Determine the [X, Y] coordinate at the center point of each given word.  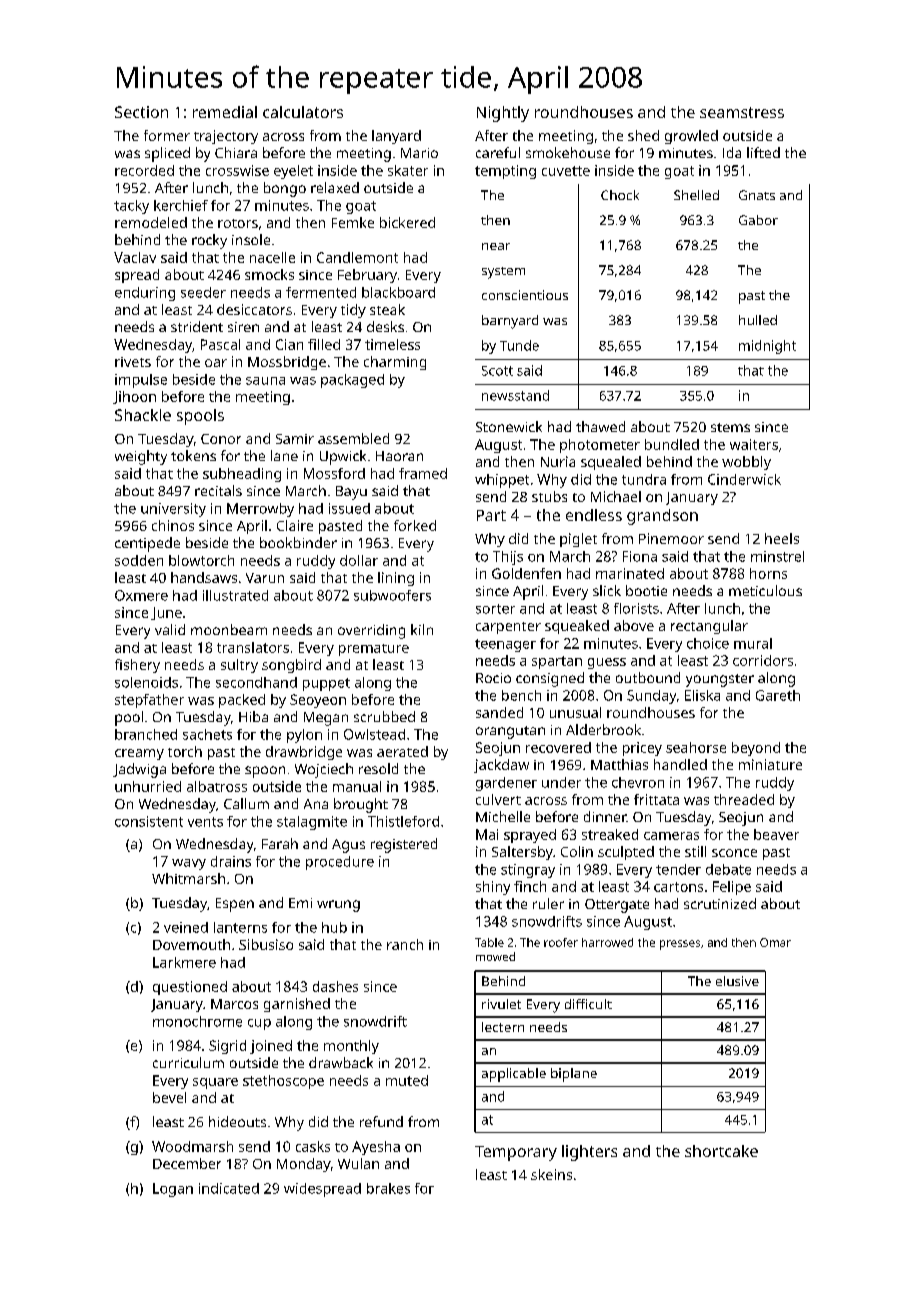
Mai [487, 834]
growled [691, 137]
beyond [756, 749]
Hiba [253, 716]
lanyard [396, 137]
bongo [285, 189]
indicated [229, 1188]
